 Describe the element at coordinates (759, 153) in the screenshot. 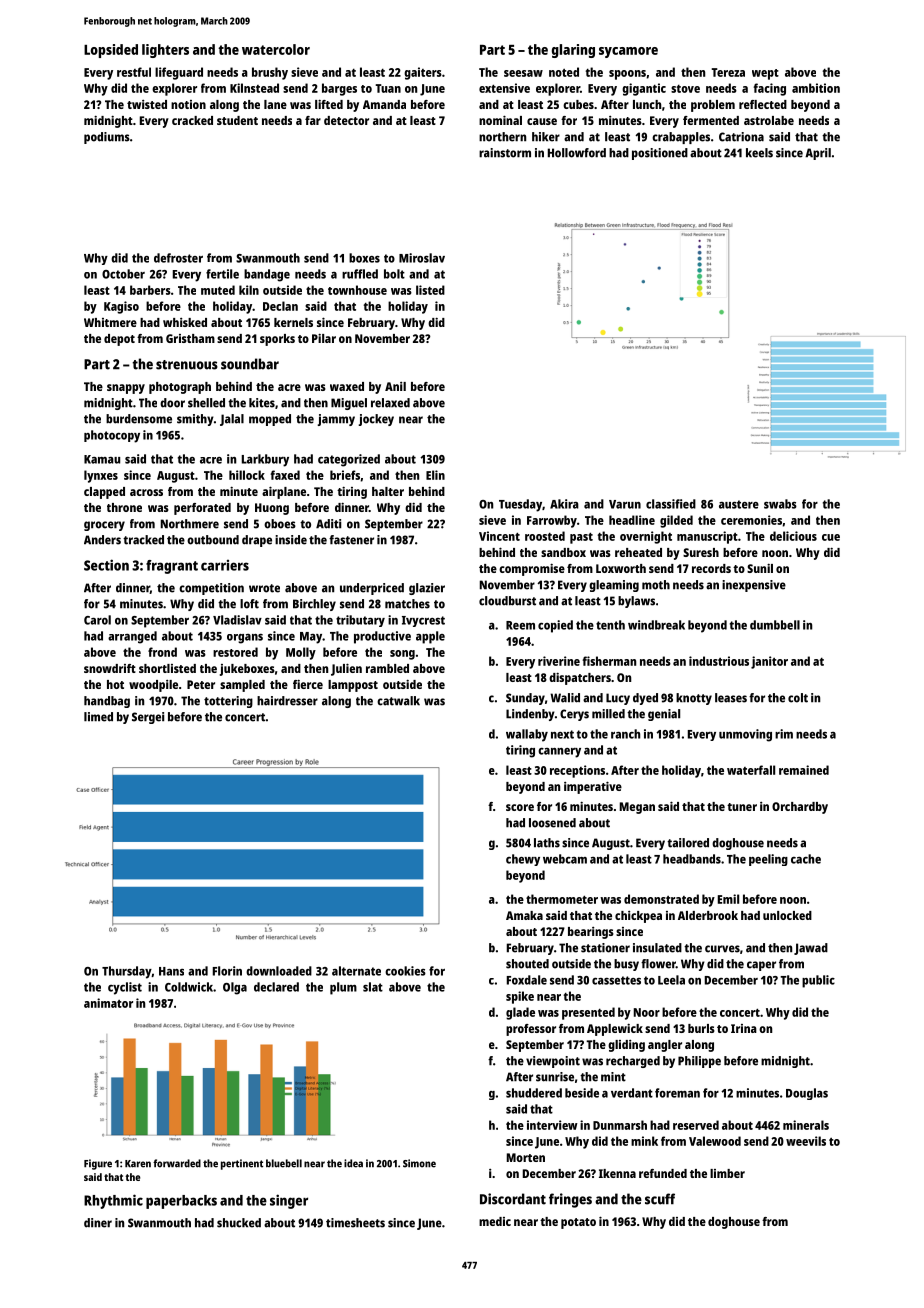

I see `keels` at that location.
